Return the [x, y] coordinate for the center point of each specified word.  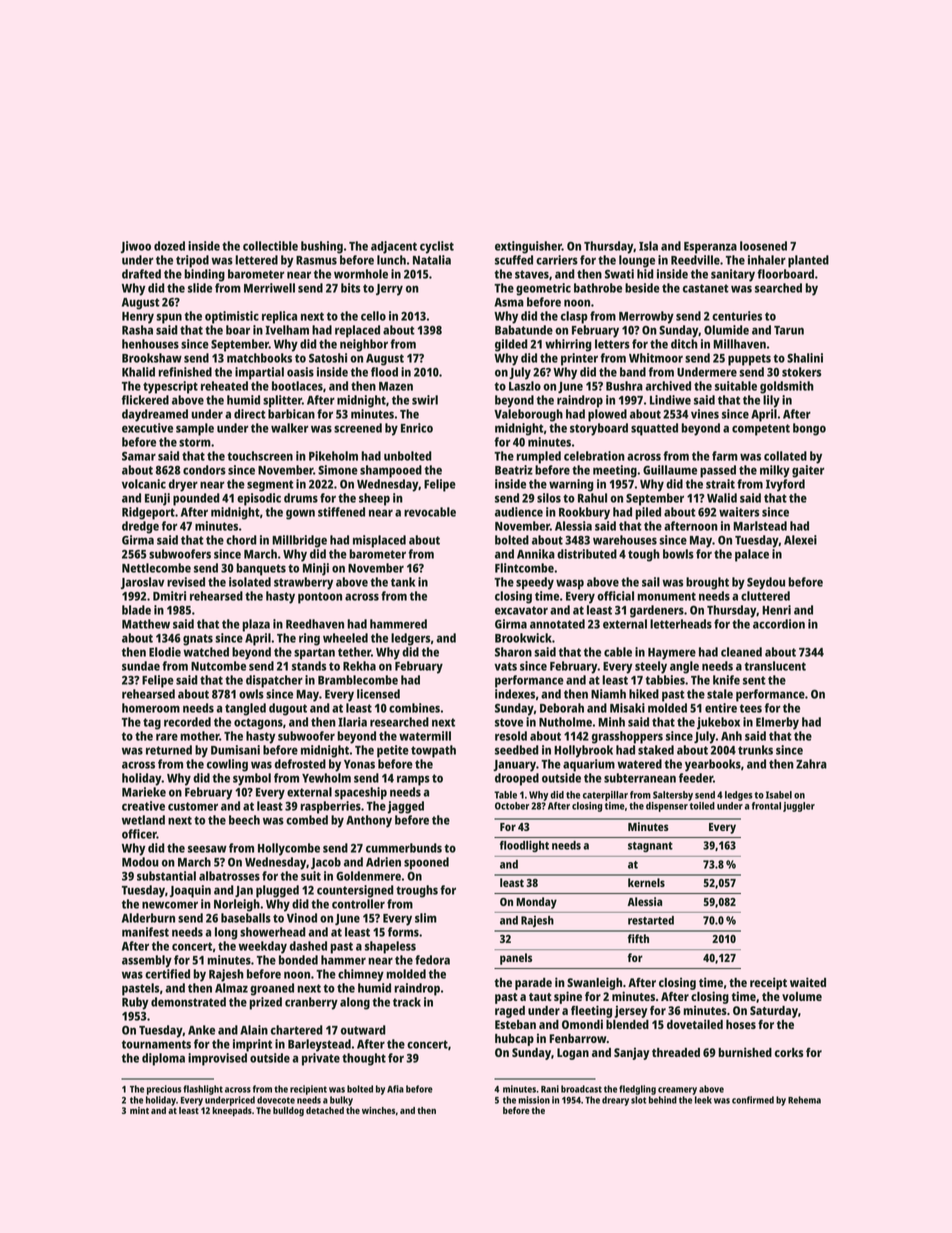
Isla [648, 246]
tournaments [156, 1044]
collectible [270, 246]
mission [534, 1100]
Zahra [811, 764]
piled [648, 513]
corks [789, 1052]
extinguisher [528, 247]
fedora [432, 960]
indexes [515, 694]
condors [204, 470]
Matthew [146, 624]
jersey [630, 1011]
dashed [308, 946]
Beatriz [514, 470]
